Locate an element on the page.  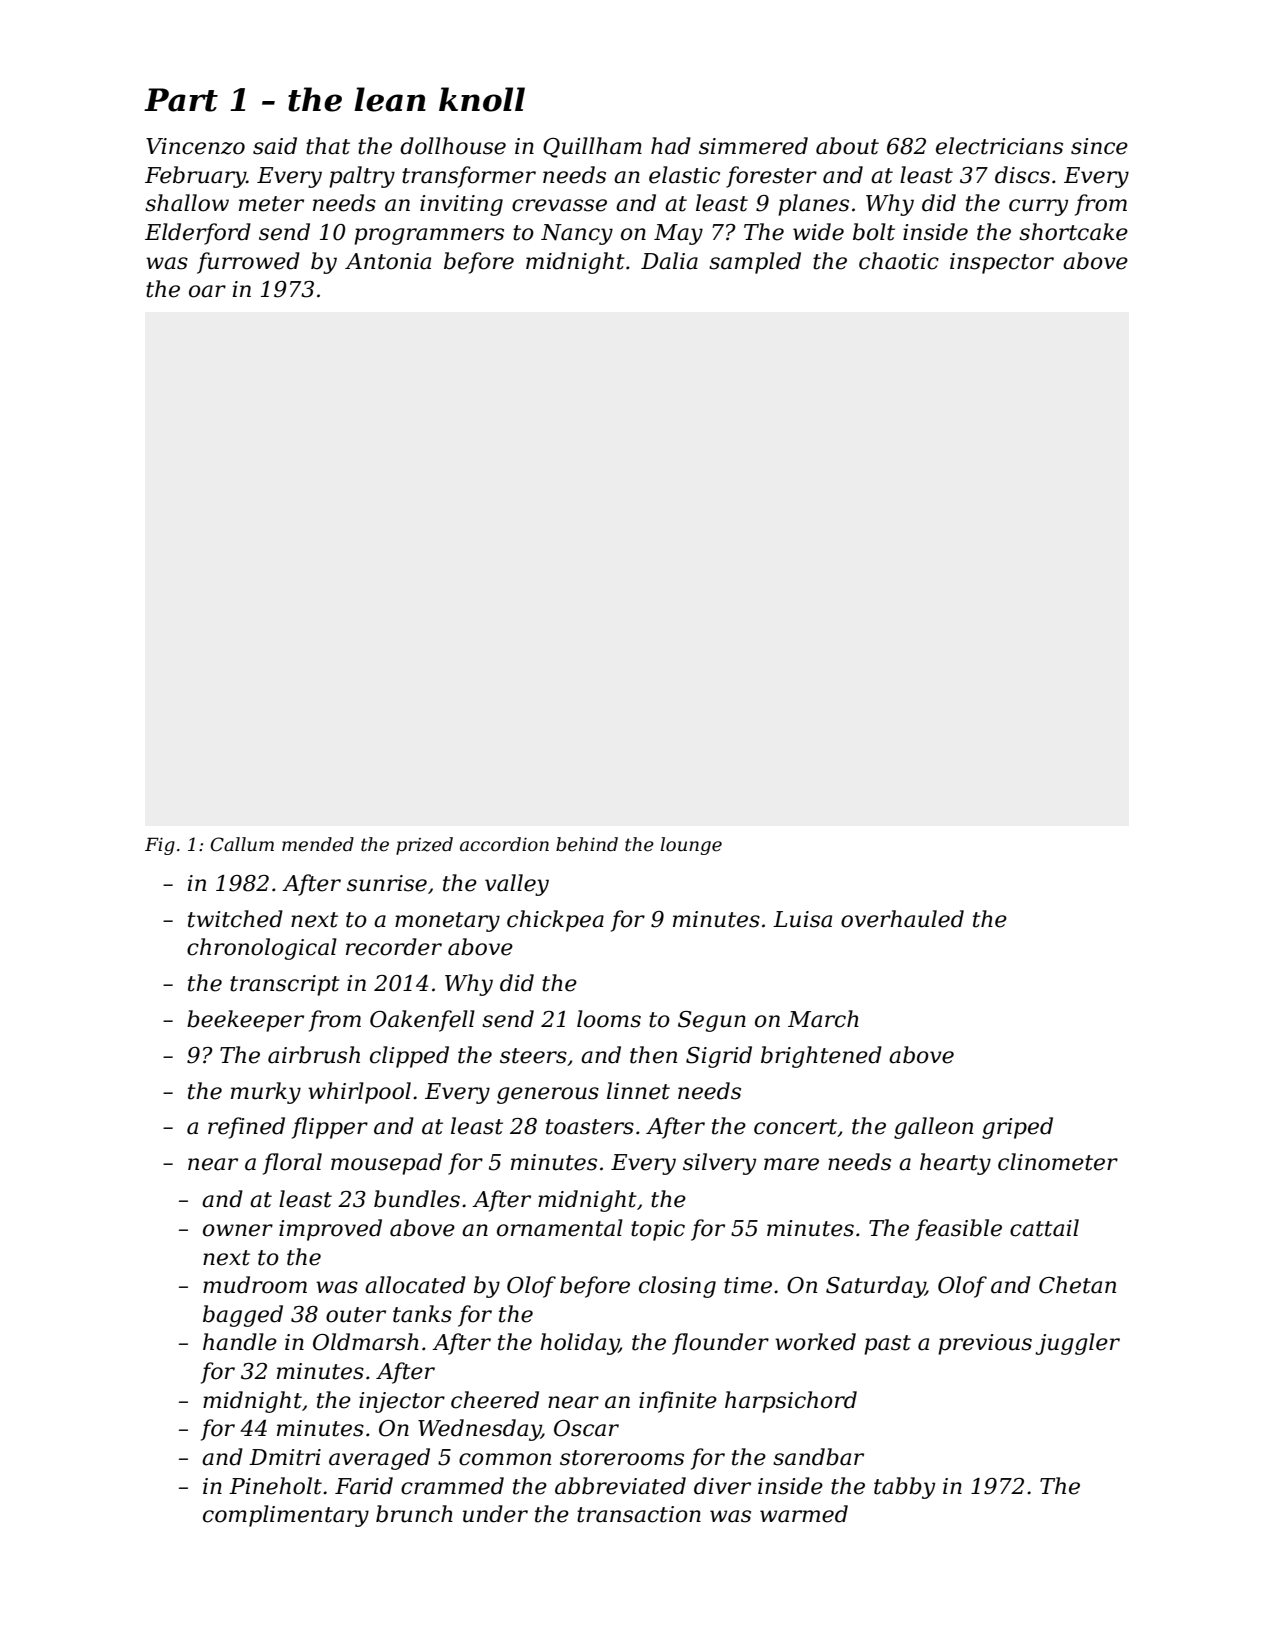
overhauled is located at coordinates (902, 919).
